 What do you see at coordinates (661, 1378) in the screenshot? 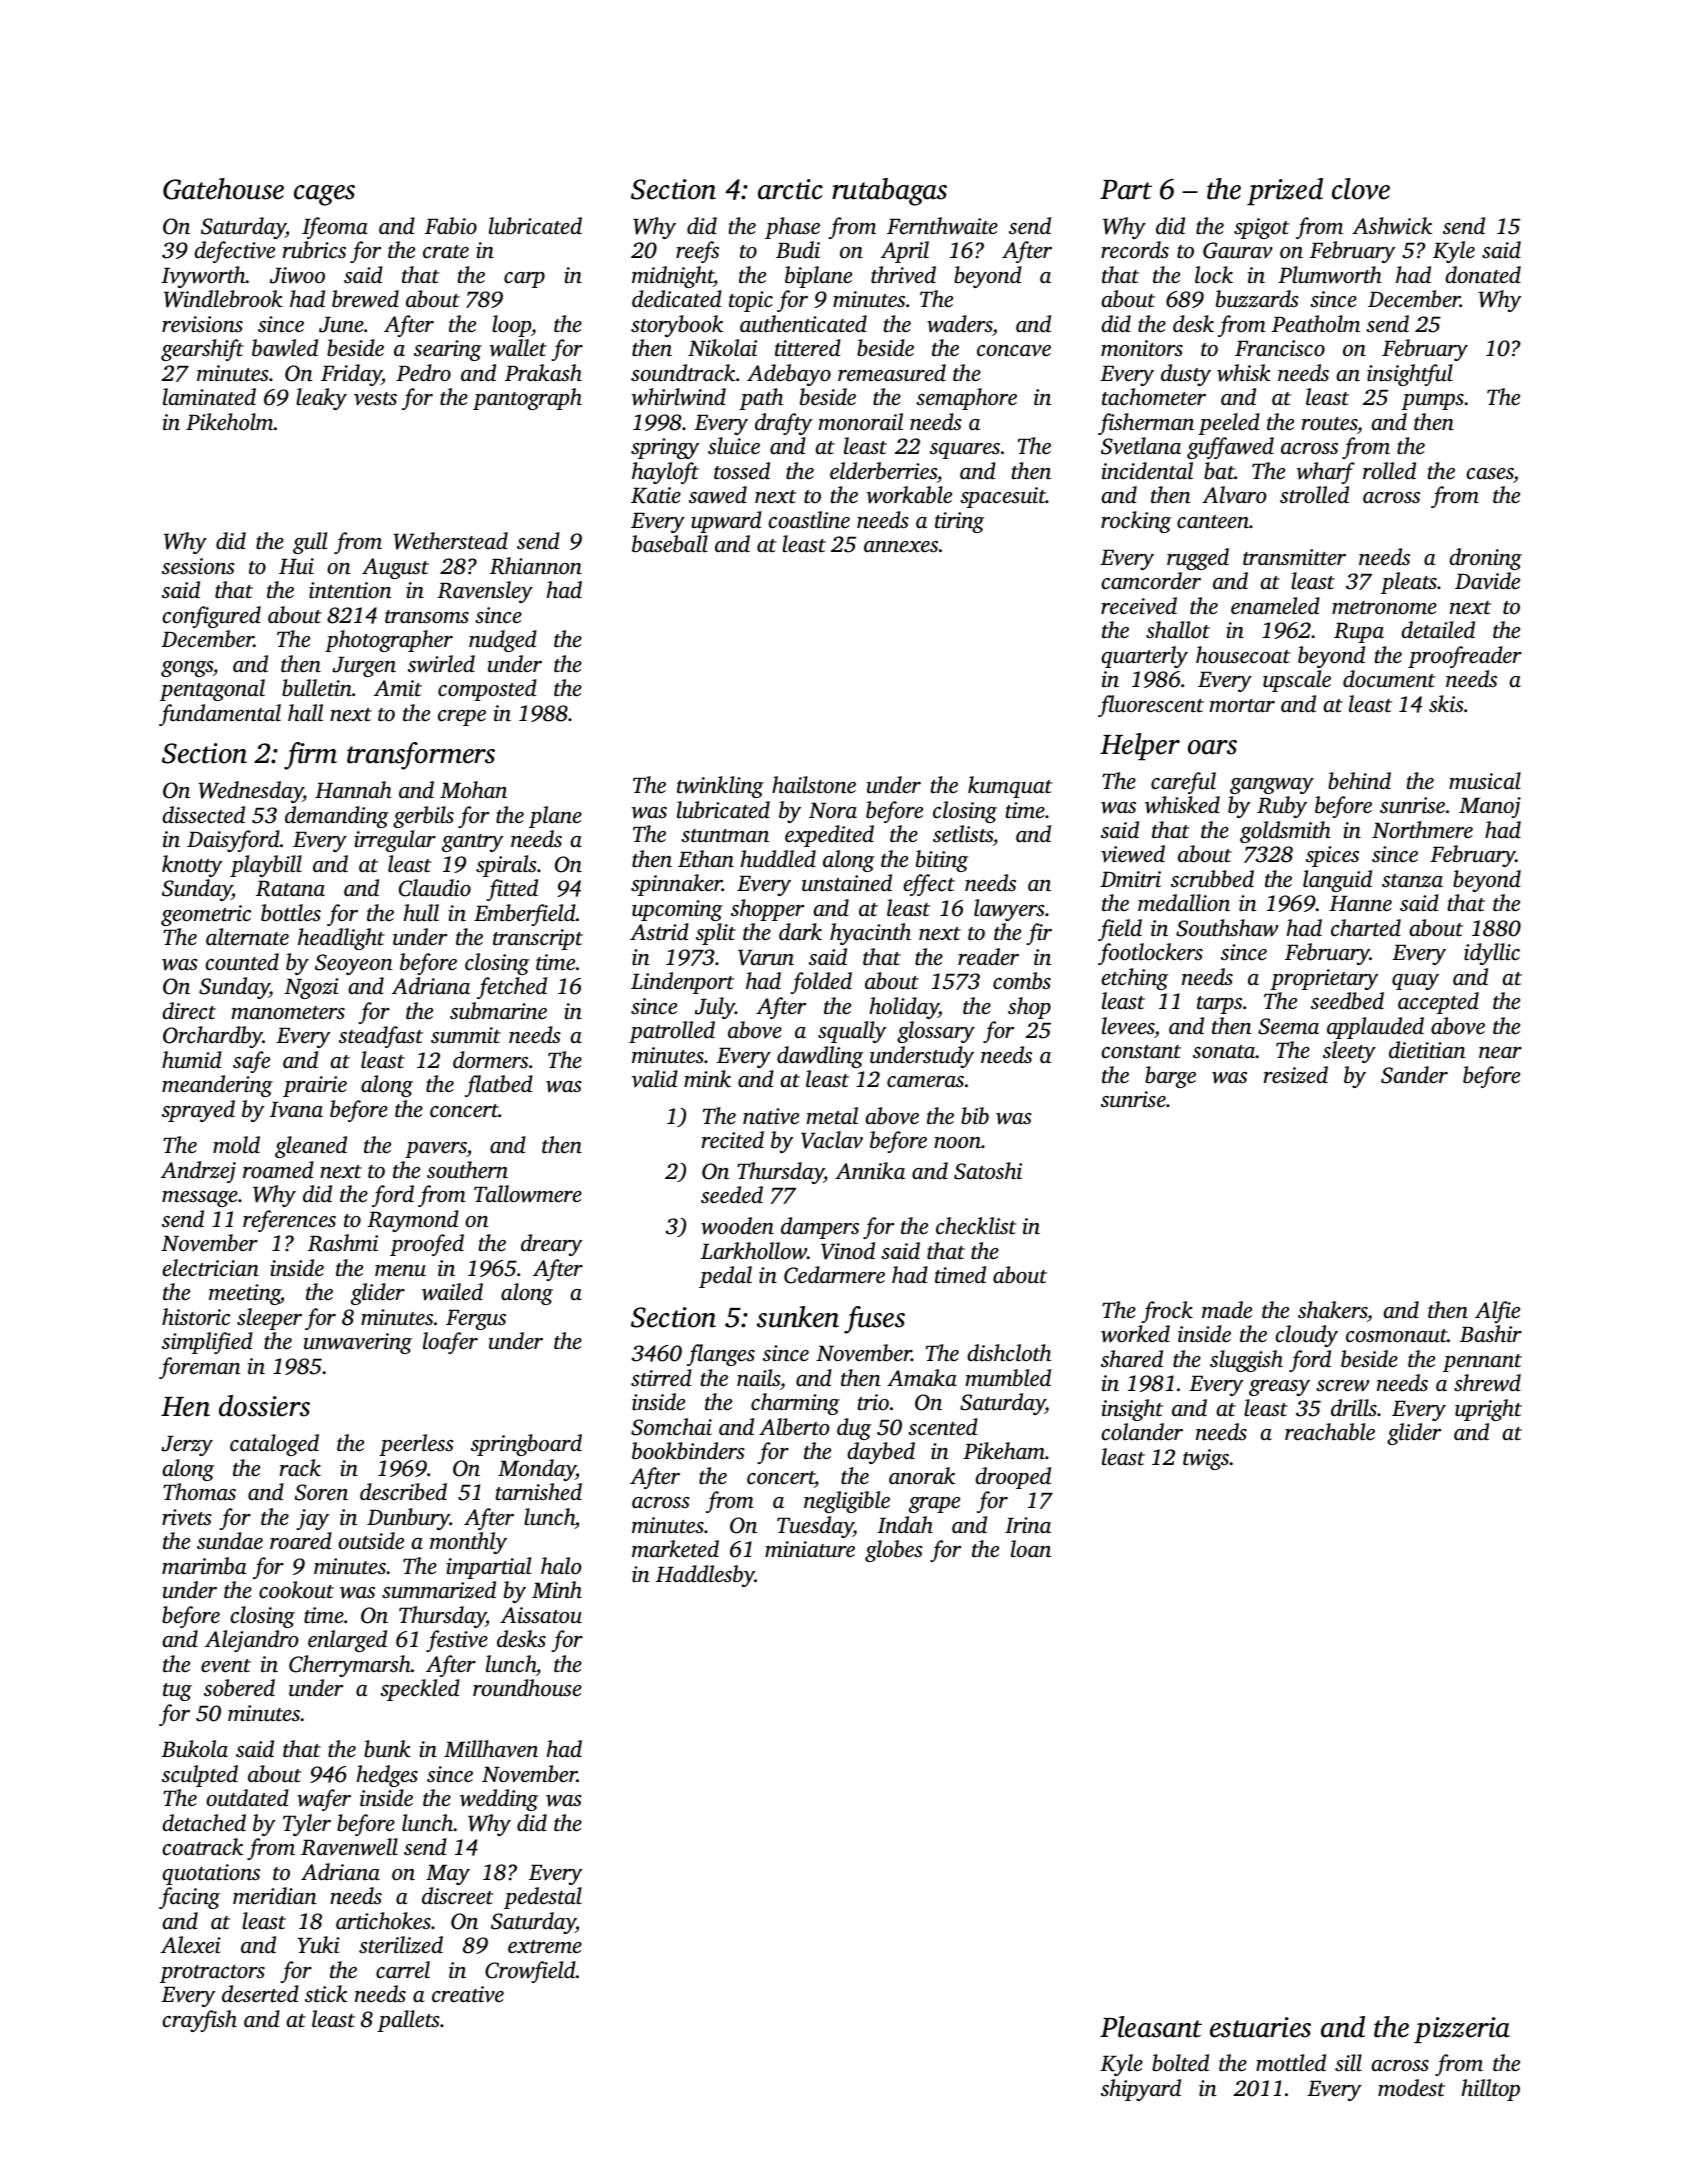
I see `stirred` at bounding box center [661, 1378].
